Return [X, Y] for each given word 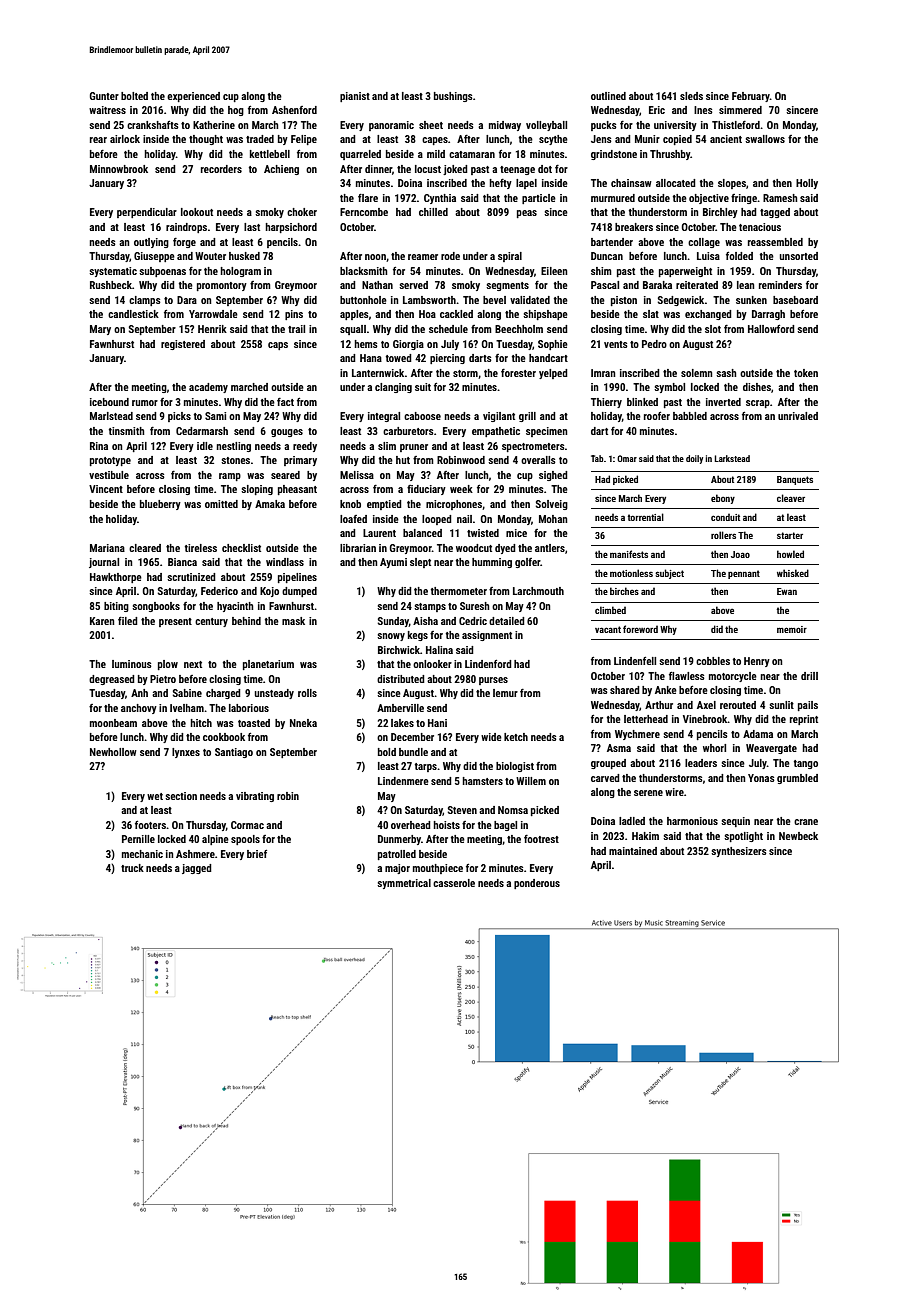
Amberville [400, 708]
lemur [505, 693]
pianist [355, 97]
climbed [610, 610]
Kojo [269, 592]
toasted [254, 723]
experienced [193, 97]
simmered [740, 110]
